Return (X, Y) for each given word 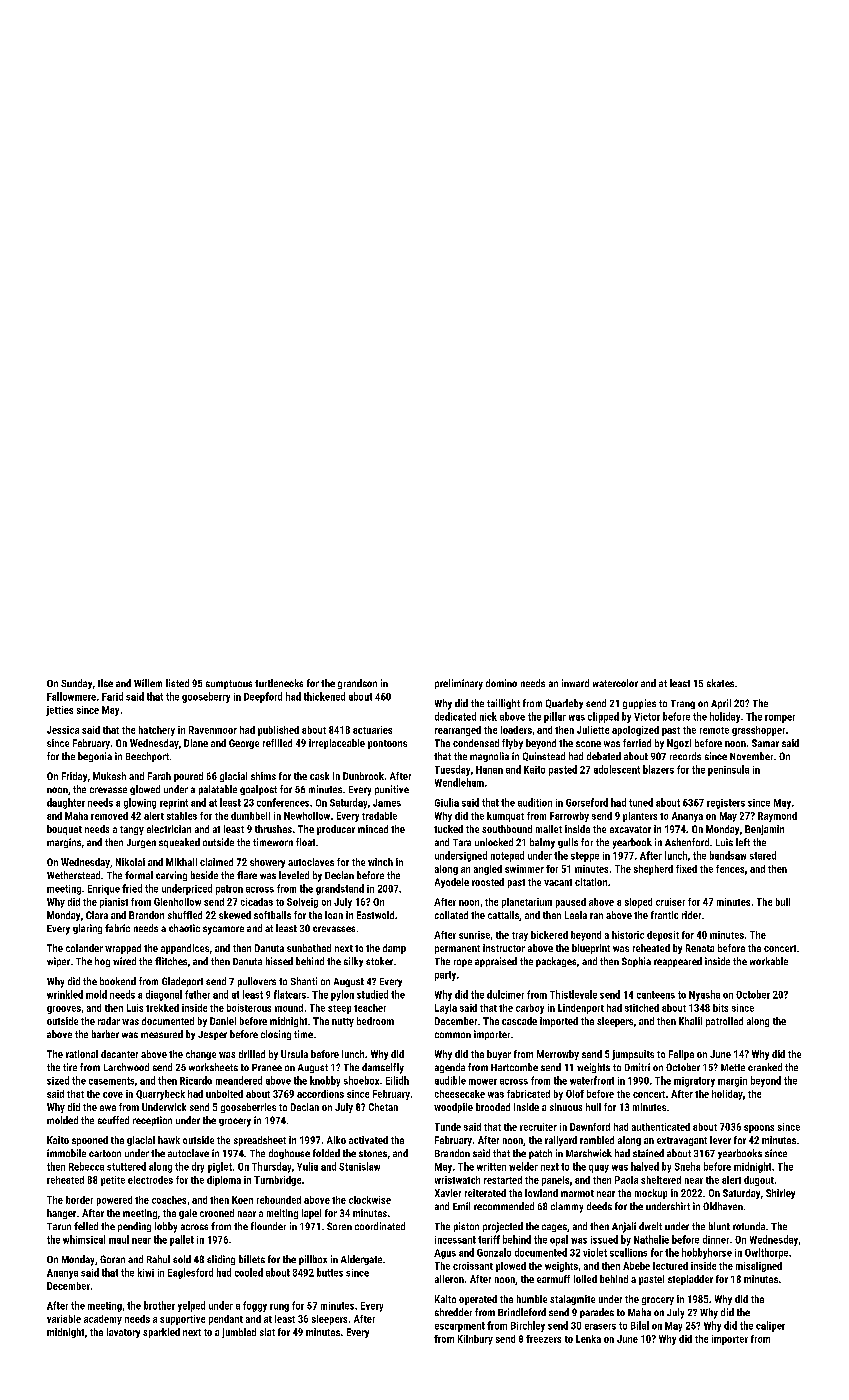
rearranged (458, 731)
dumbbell (250, 816)
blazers (658, 769)
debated (604, 756)
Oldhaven (723, 1206)
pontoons (387, 744)
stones (373, 1153)
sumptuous (229, 684)
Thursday (271, 1167)
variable (64, 1319)
